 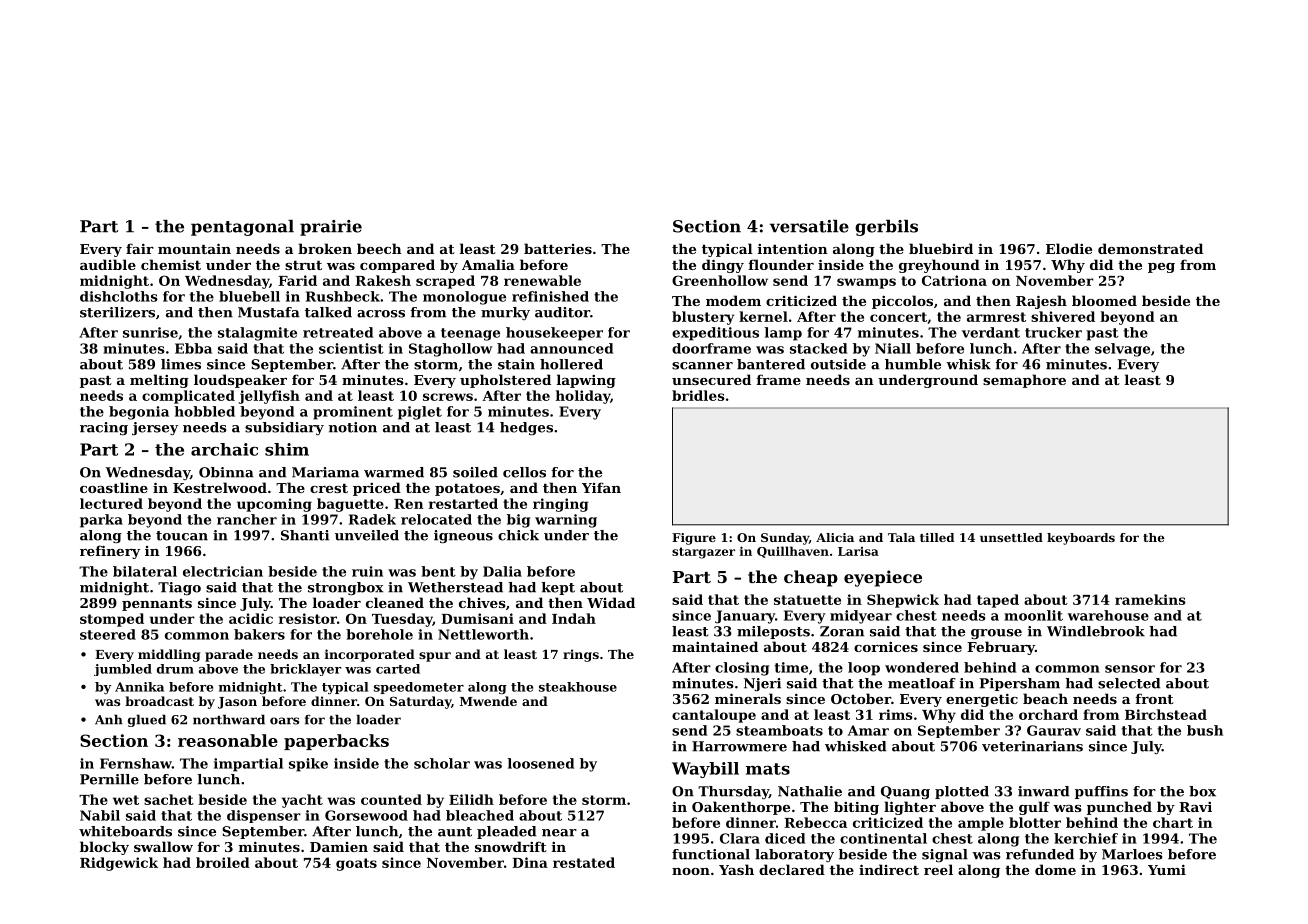 What do you see at coordinates (1011, 537) in the screenshot?
I see `unsettled` at bounding box center [1011, 537].
